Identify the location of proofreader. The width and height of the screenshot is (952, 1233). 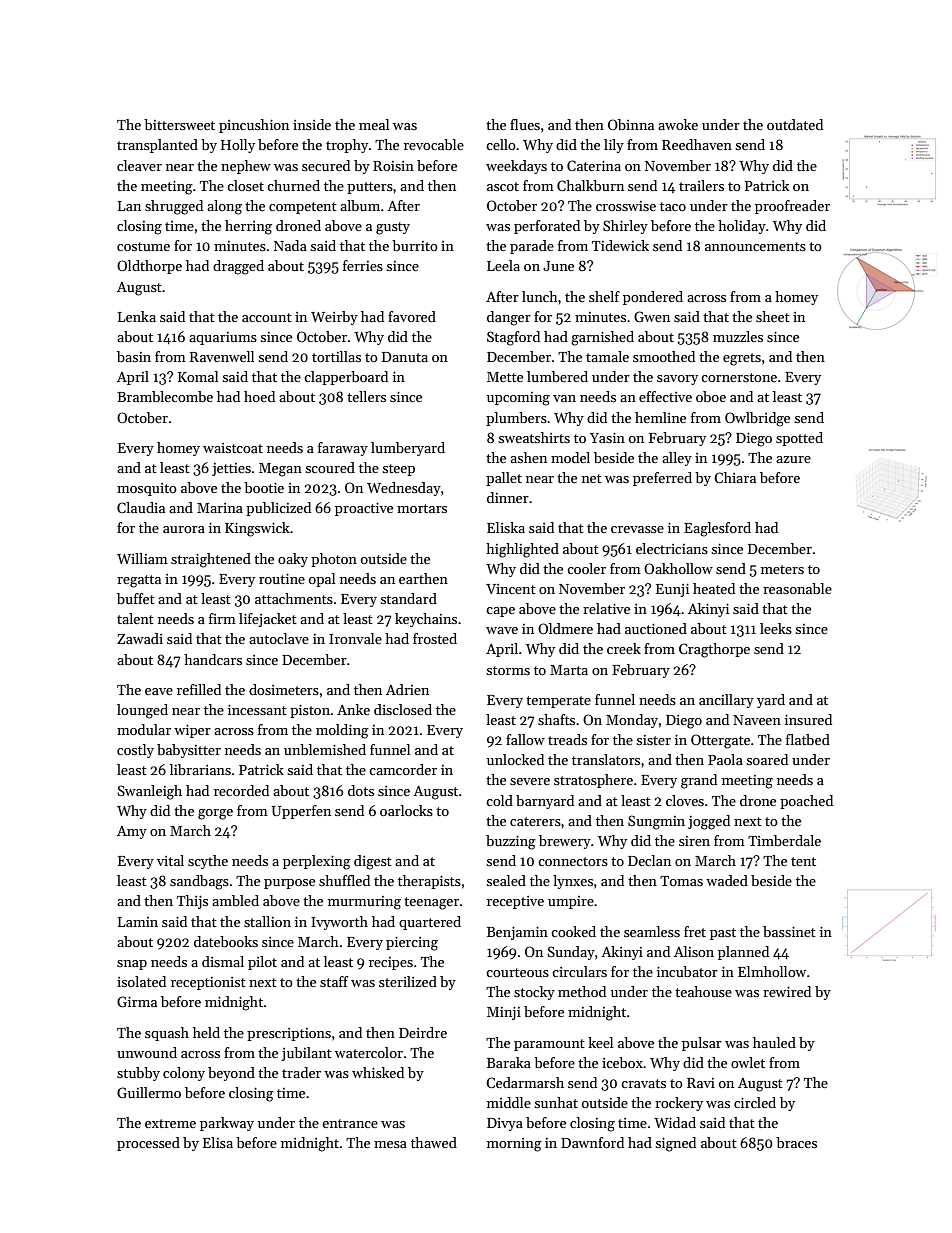
(792, 207).
